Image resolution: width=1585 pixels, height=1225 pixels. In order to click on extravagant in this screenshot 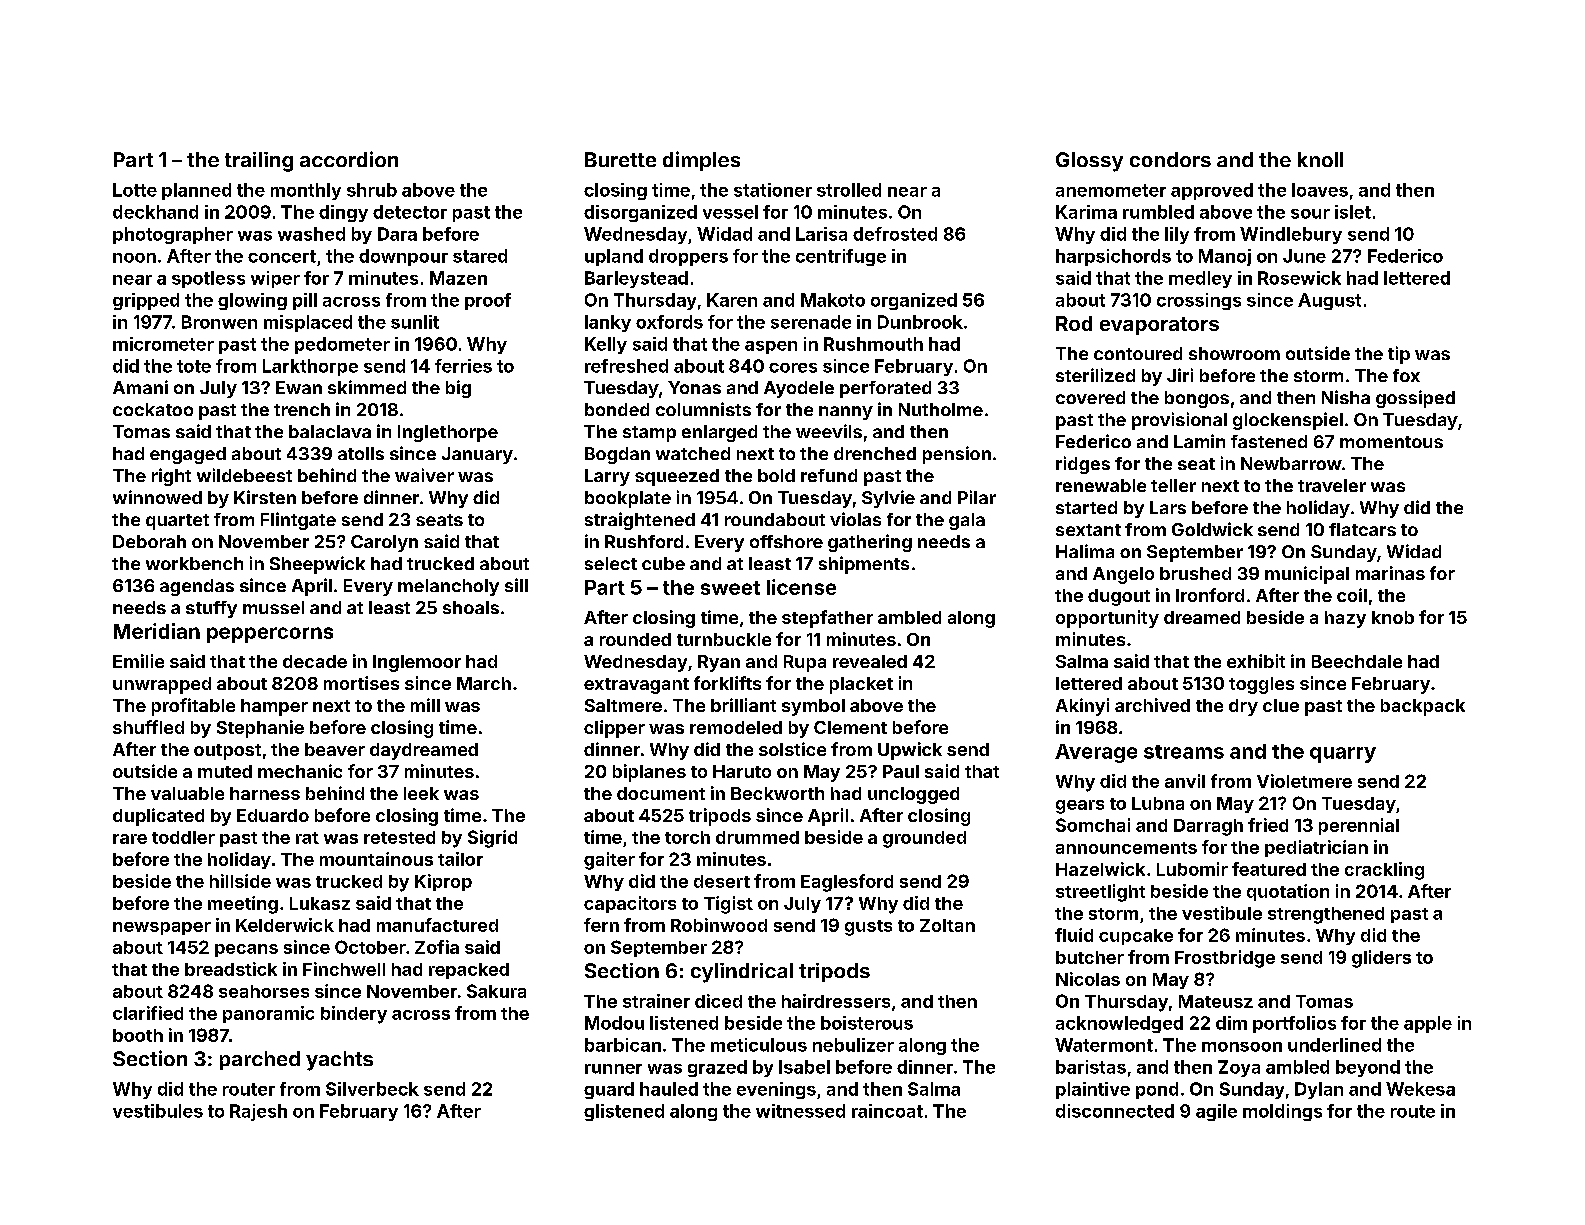, I will do `click(636, 686)`.
